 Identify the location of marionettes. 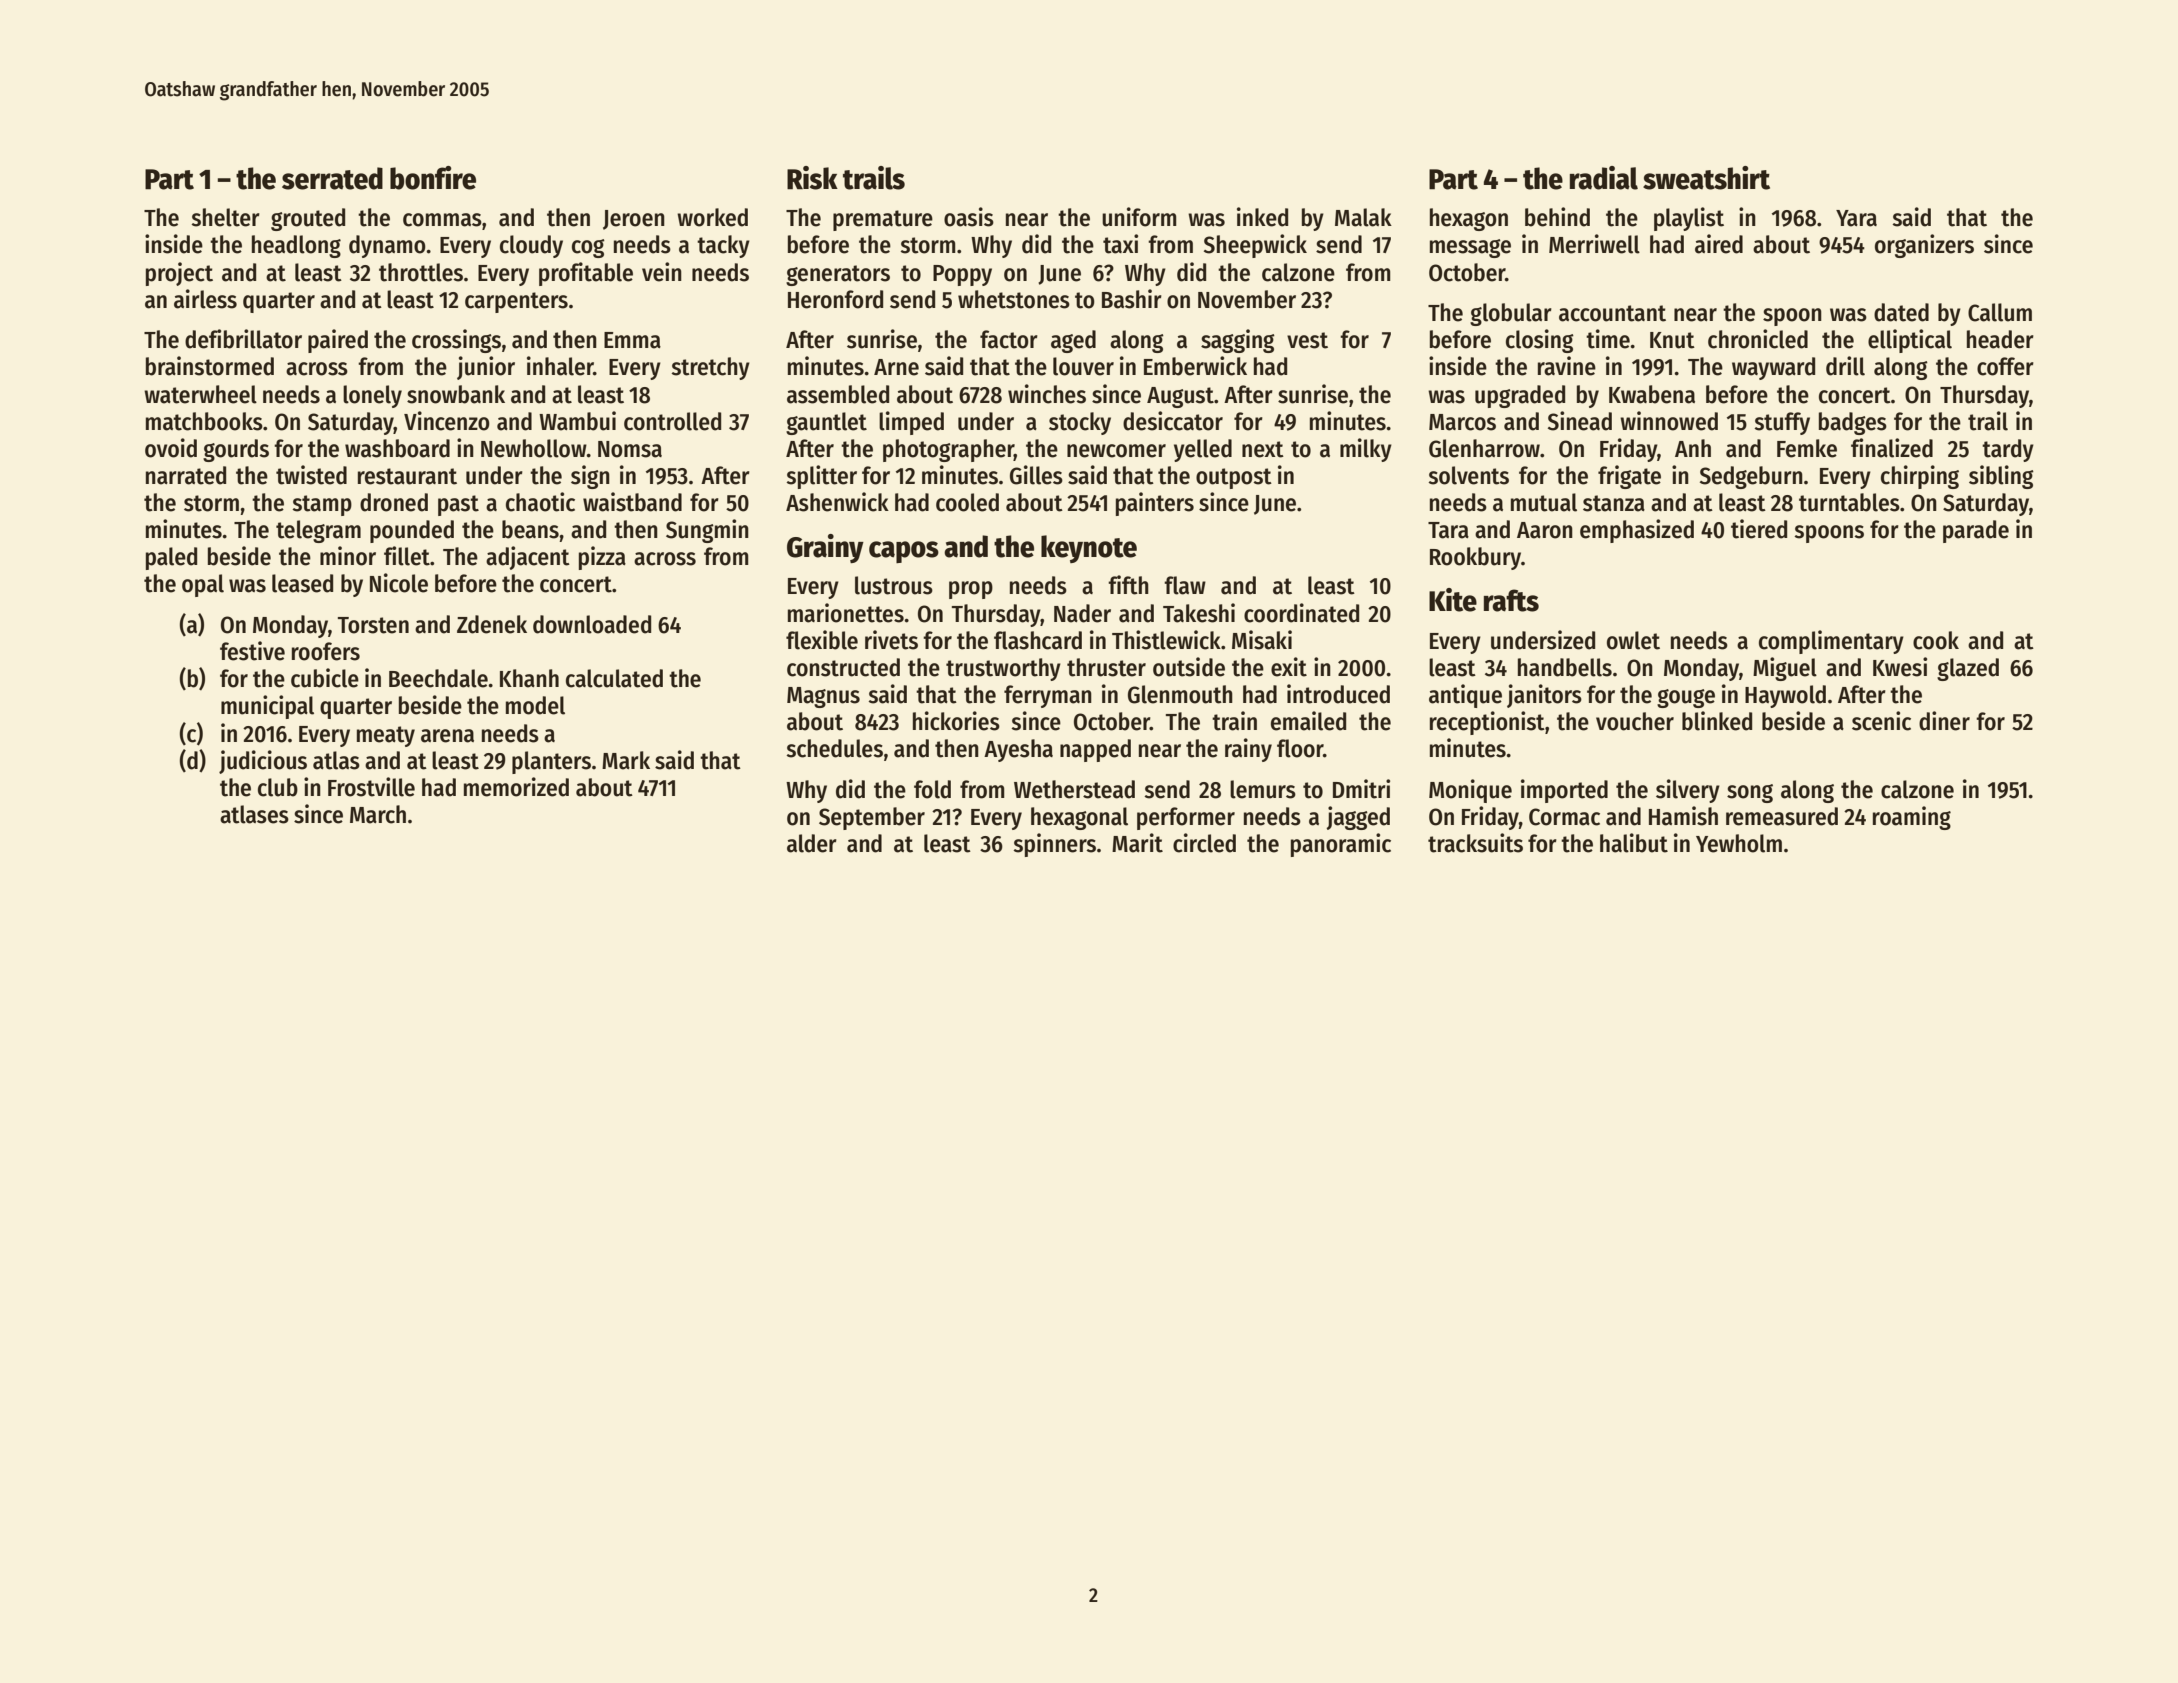
(846, 613).
